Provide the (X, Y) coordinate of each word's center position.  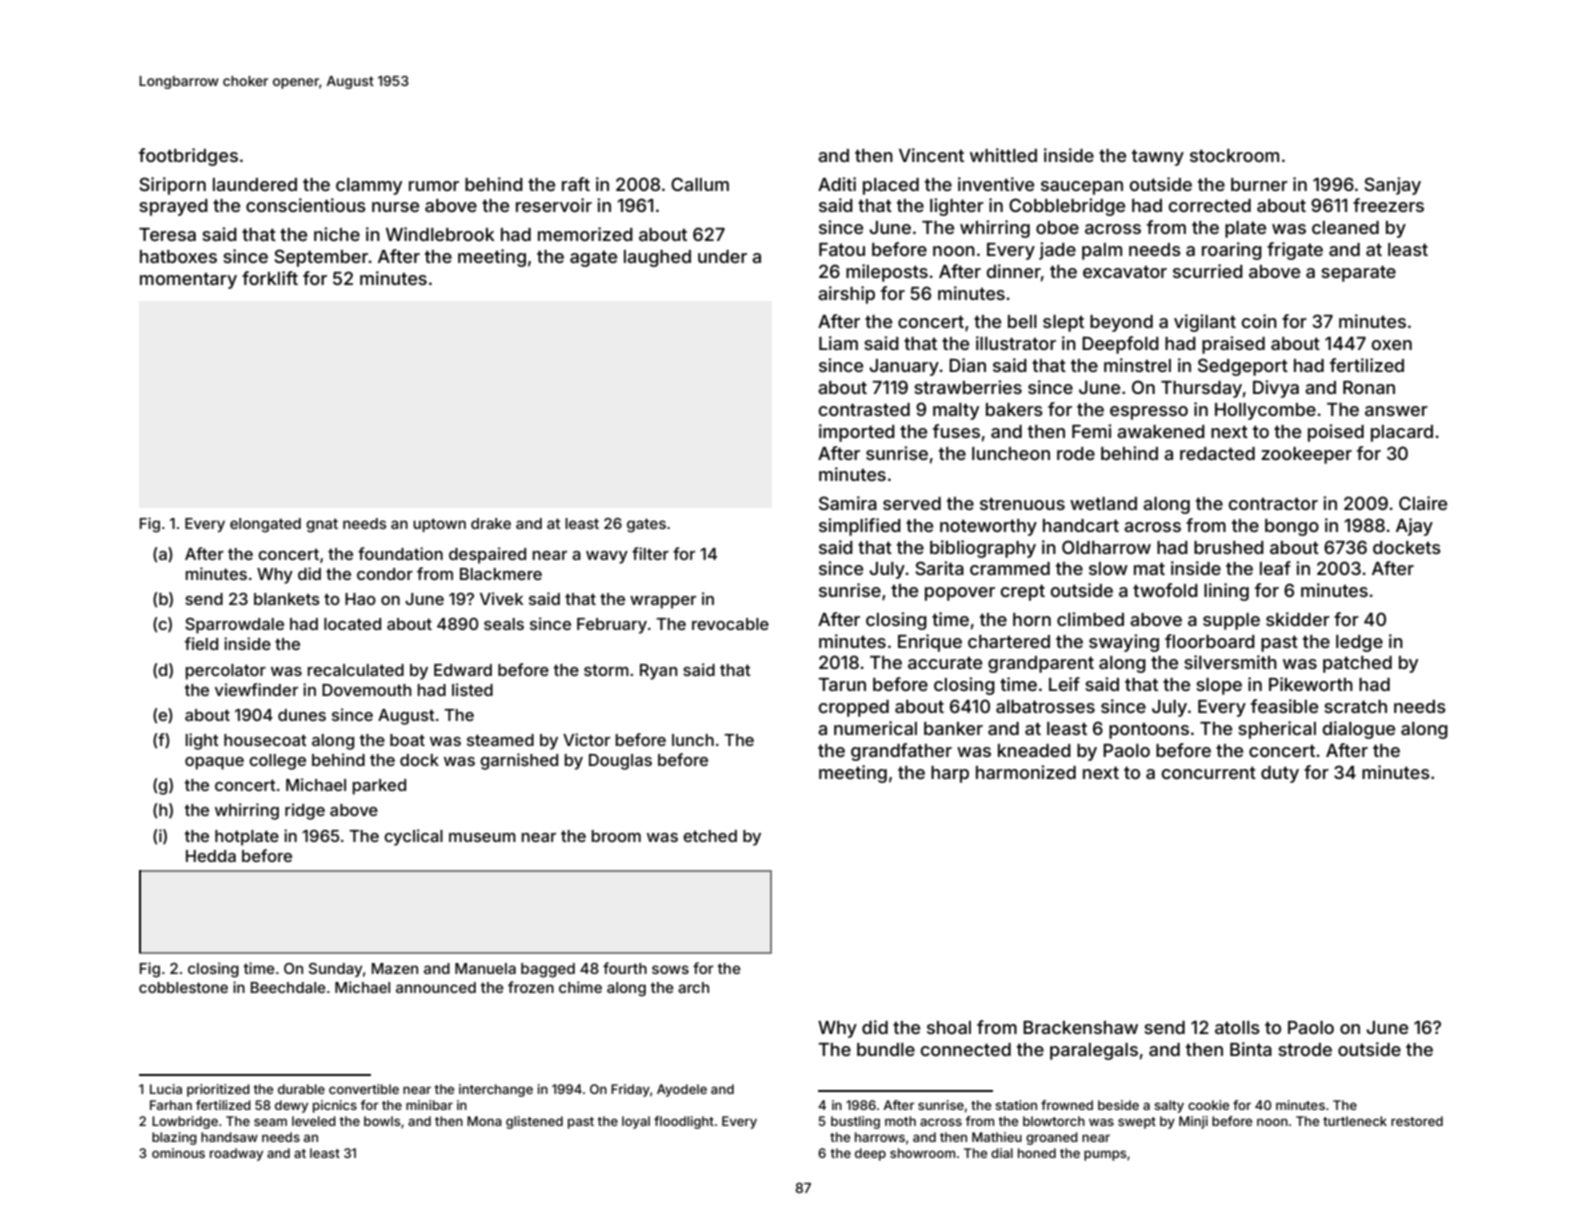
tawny (1158, 158)
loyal (636, 1122)
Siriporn (172, 186)
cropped (854, 708)
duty (1280, 774)
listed (472, 689)
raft (576, 184)
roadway (236, 1154)
